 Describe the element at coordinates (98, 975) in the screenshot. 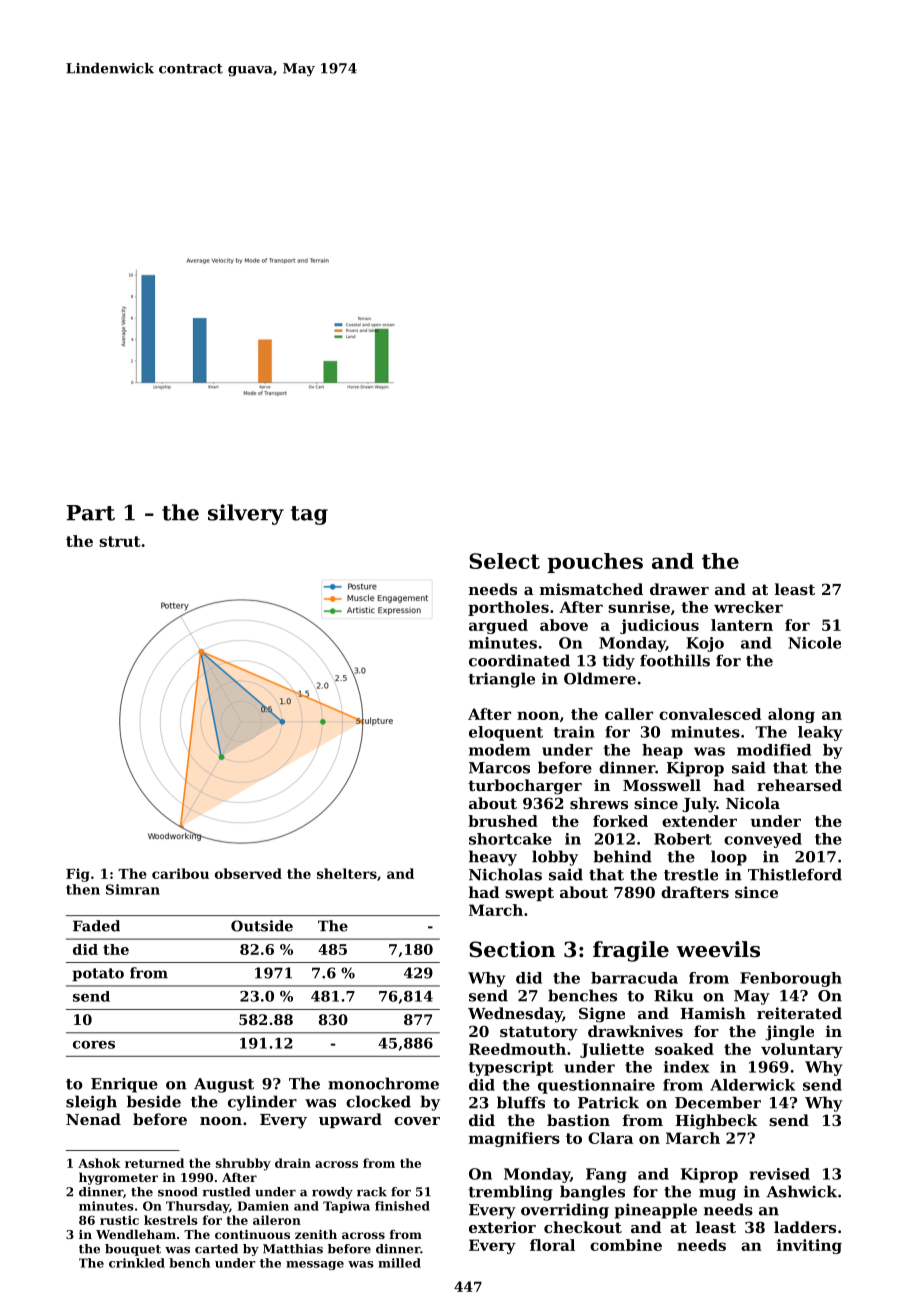

I see `potato` at that location.
